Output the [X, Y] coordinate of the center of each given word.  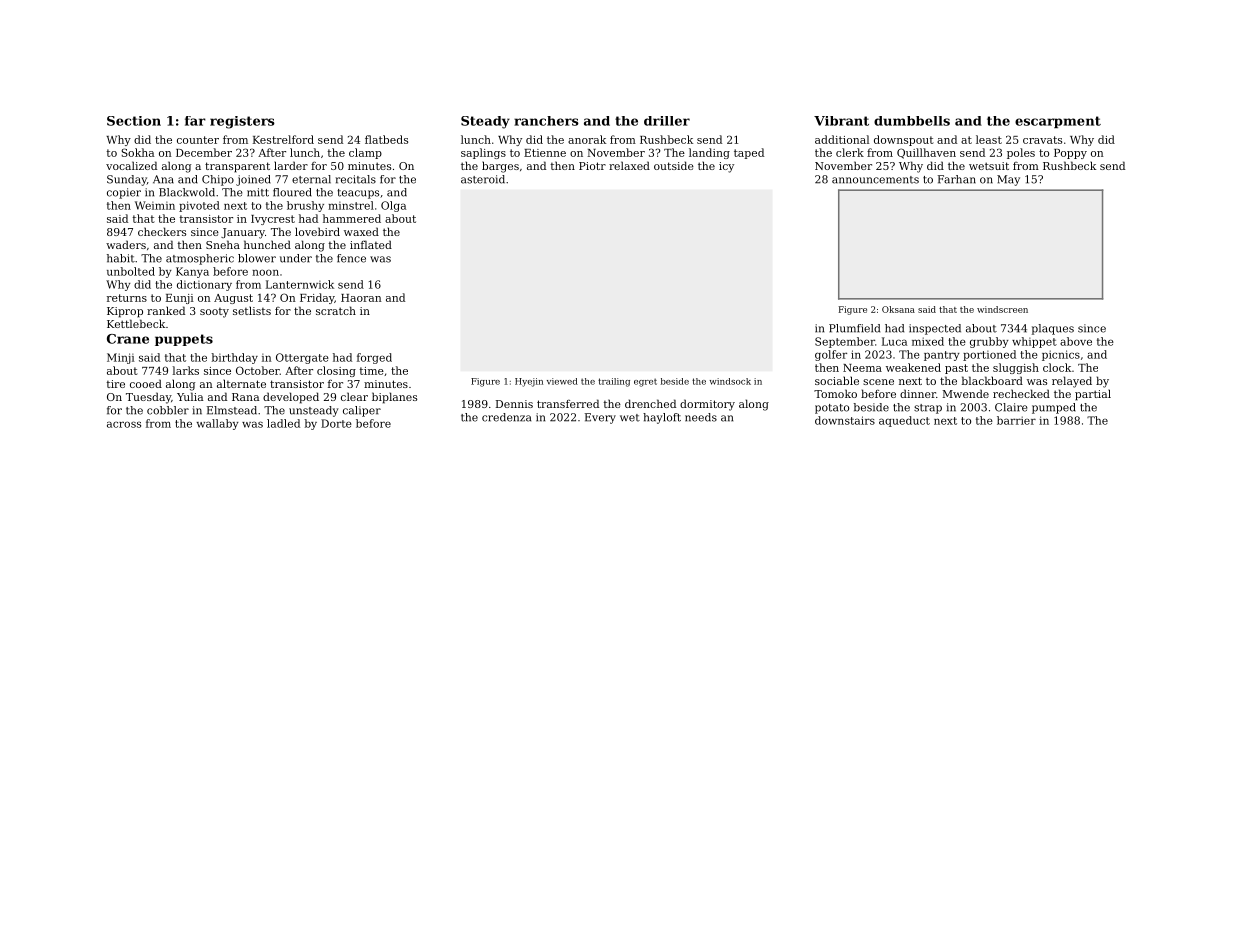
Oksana [898, 309]
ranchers [546, 121]
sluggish [1016, 368]
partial [1093, 395]
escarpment [1058, 122]
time [371, 371]
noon [265, 272]
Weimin [155, 205]
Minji [120, 358]
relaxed [629, 165]
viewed [562, 381]
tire [115, 384]
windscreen [1002, 309]
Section [134, 121]
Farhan [957, 179]
